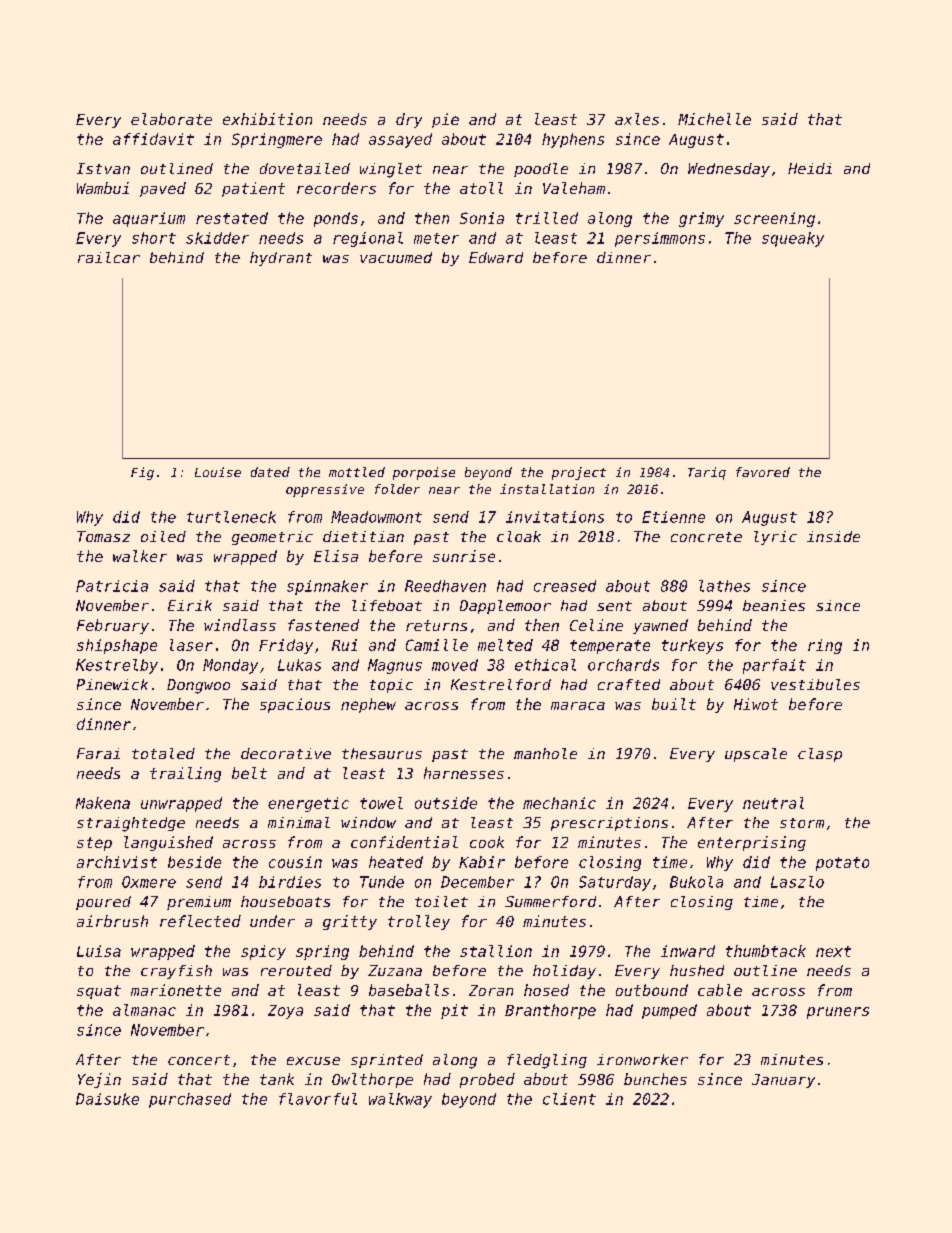  What do you see at coordinates (395, 970) in the screenshot?
I see `Zuzana` at bounding box center [395, 970].
